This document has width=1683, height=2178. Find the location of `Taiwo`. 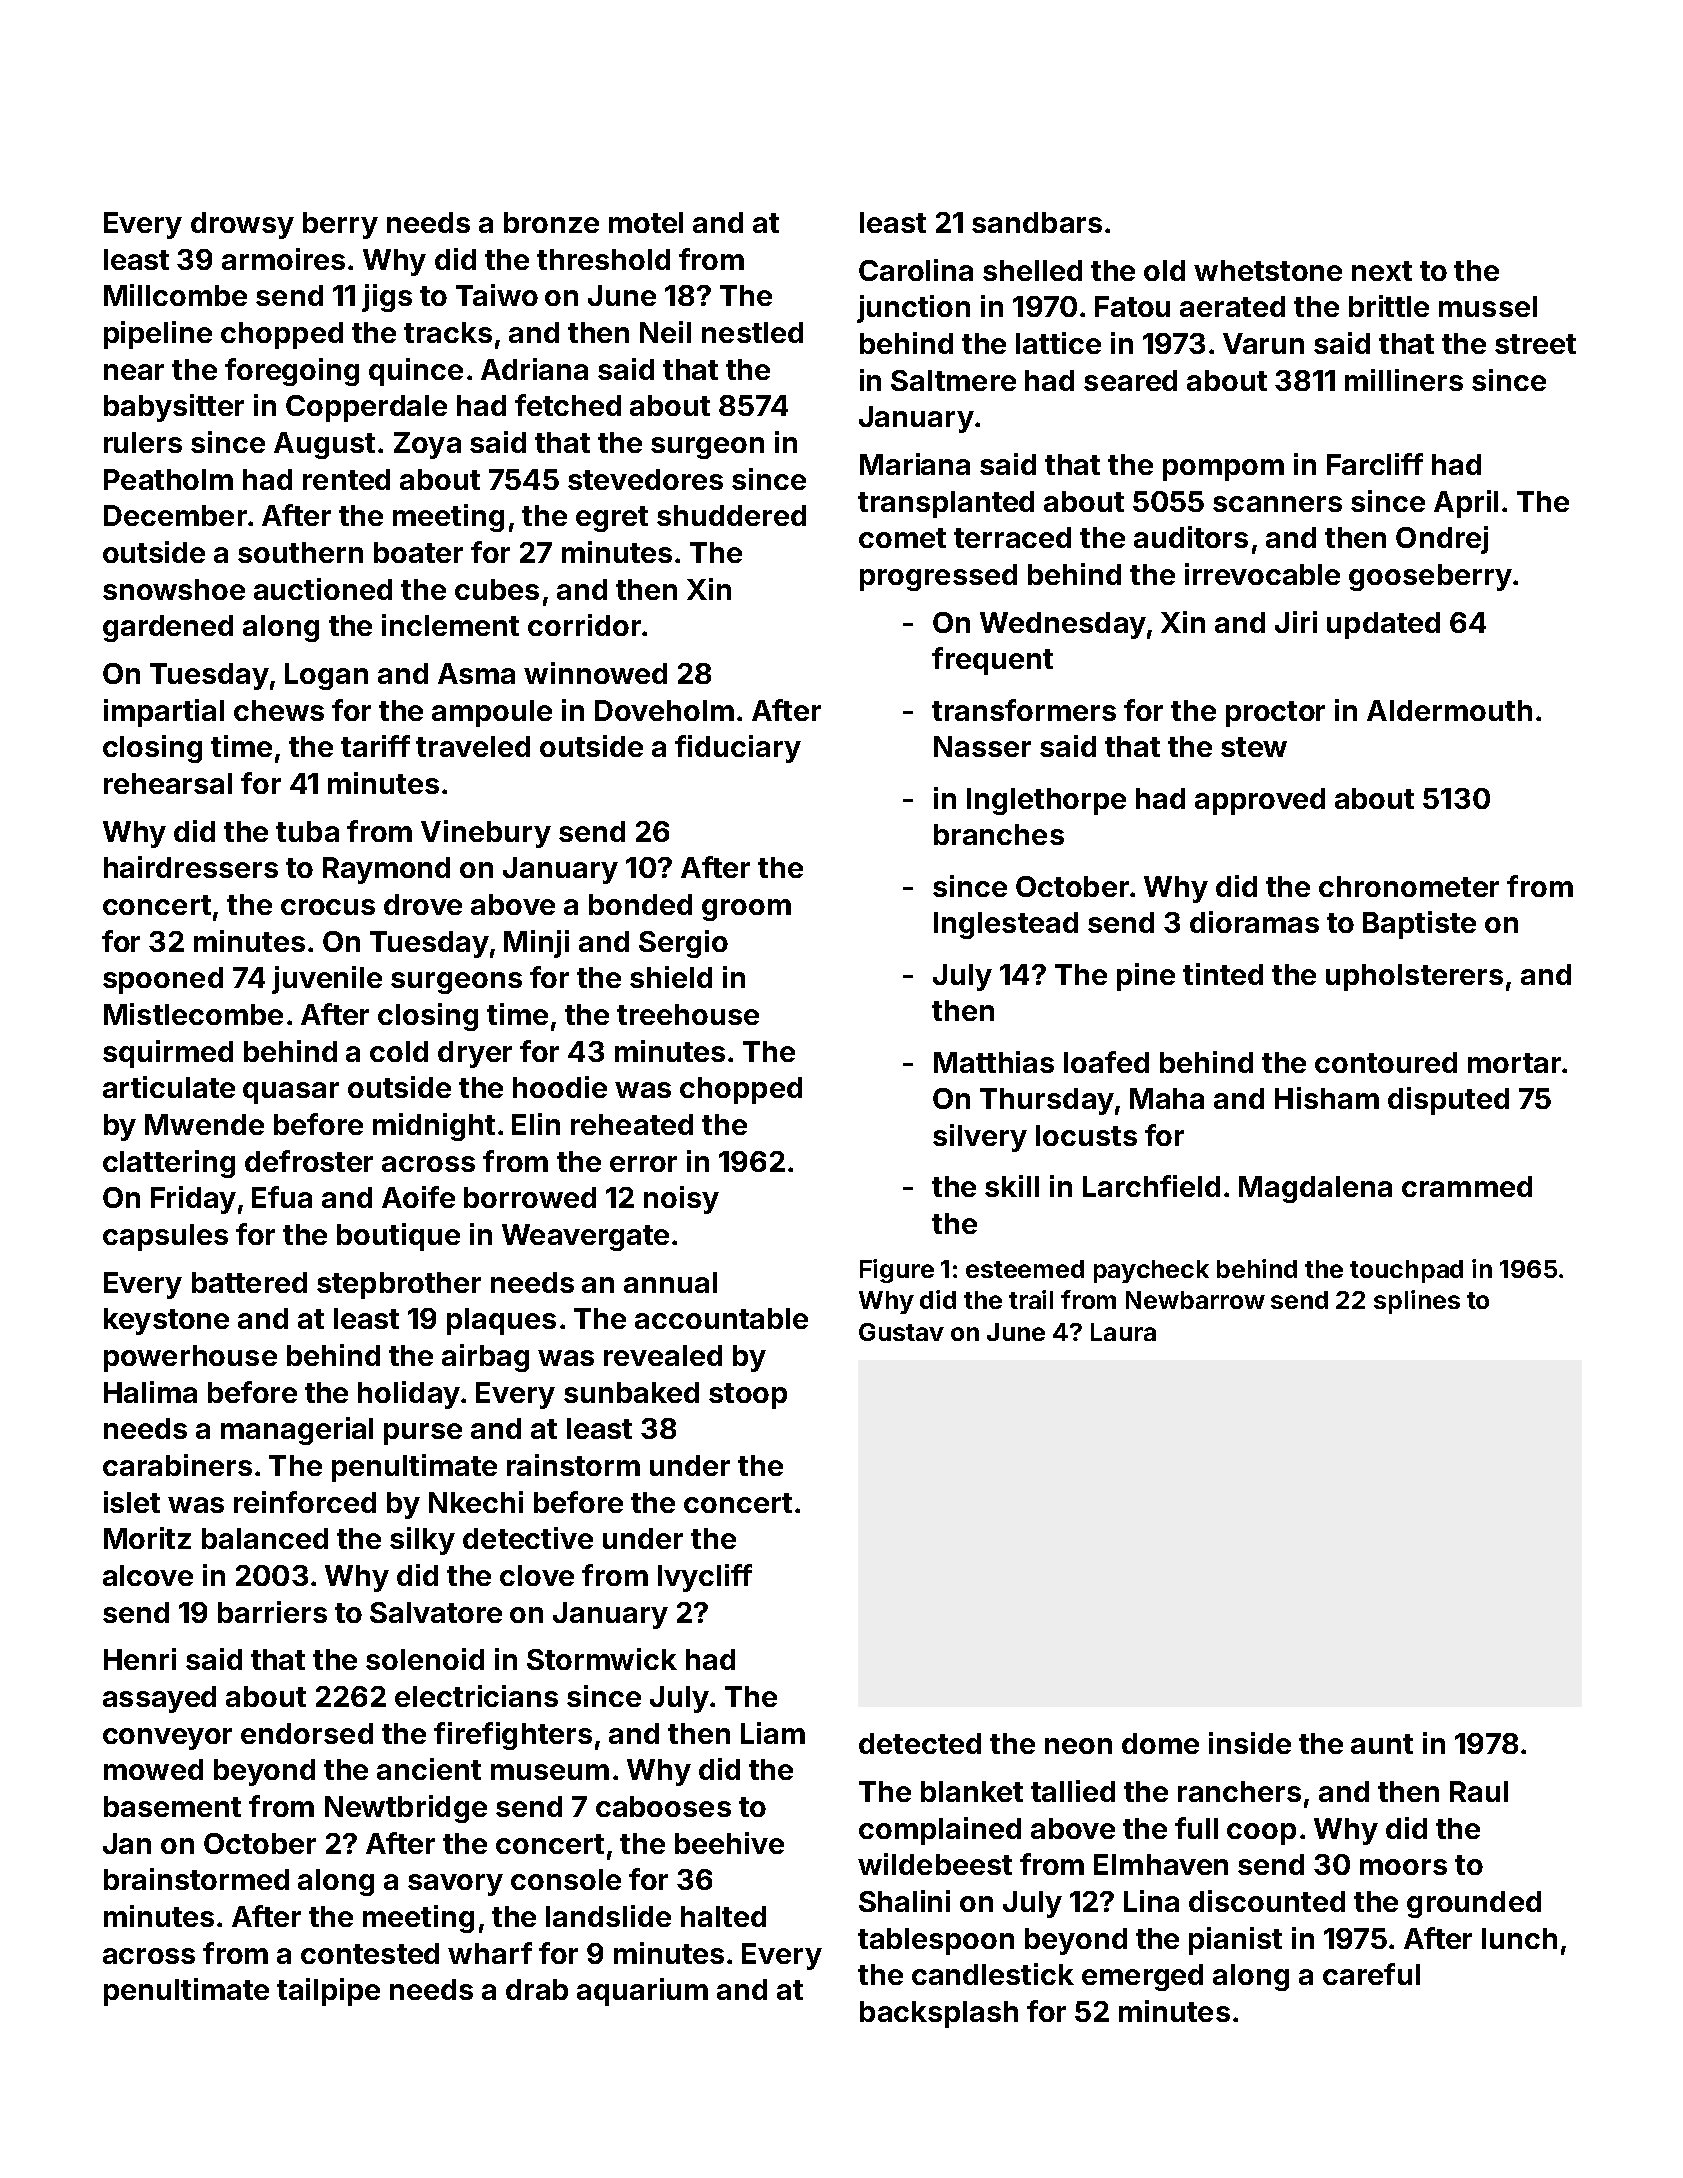

Taiwo is located at coordinates (497, 295).
